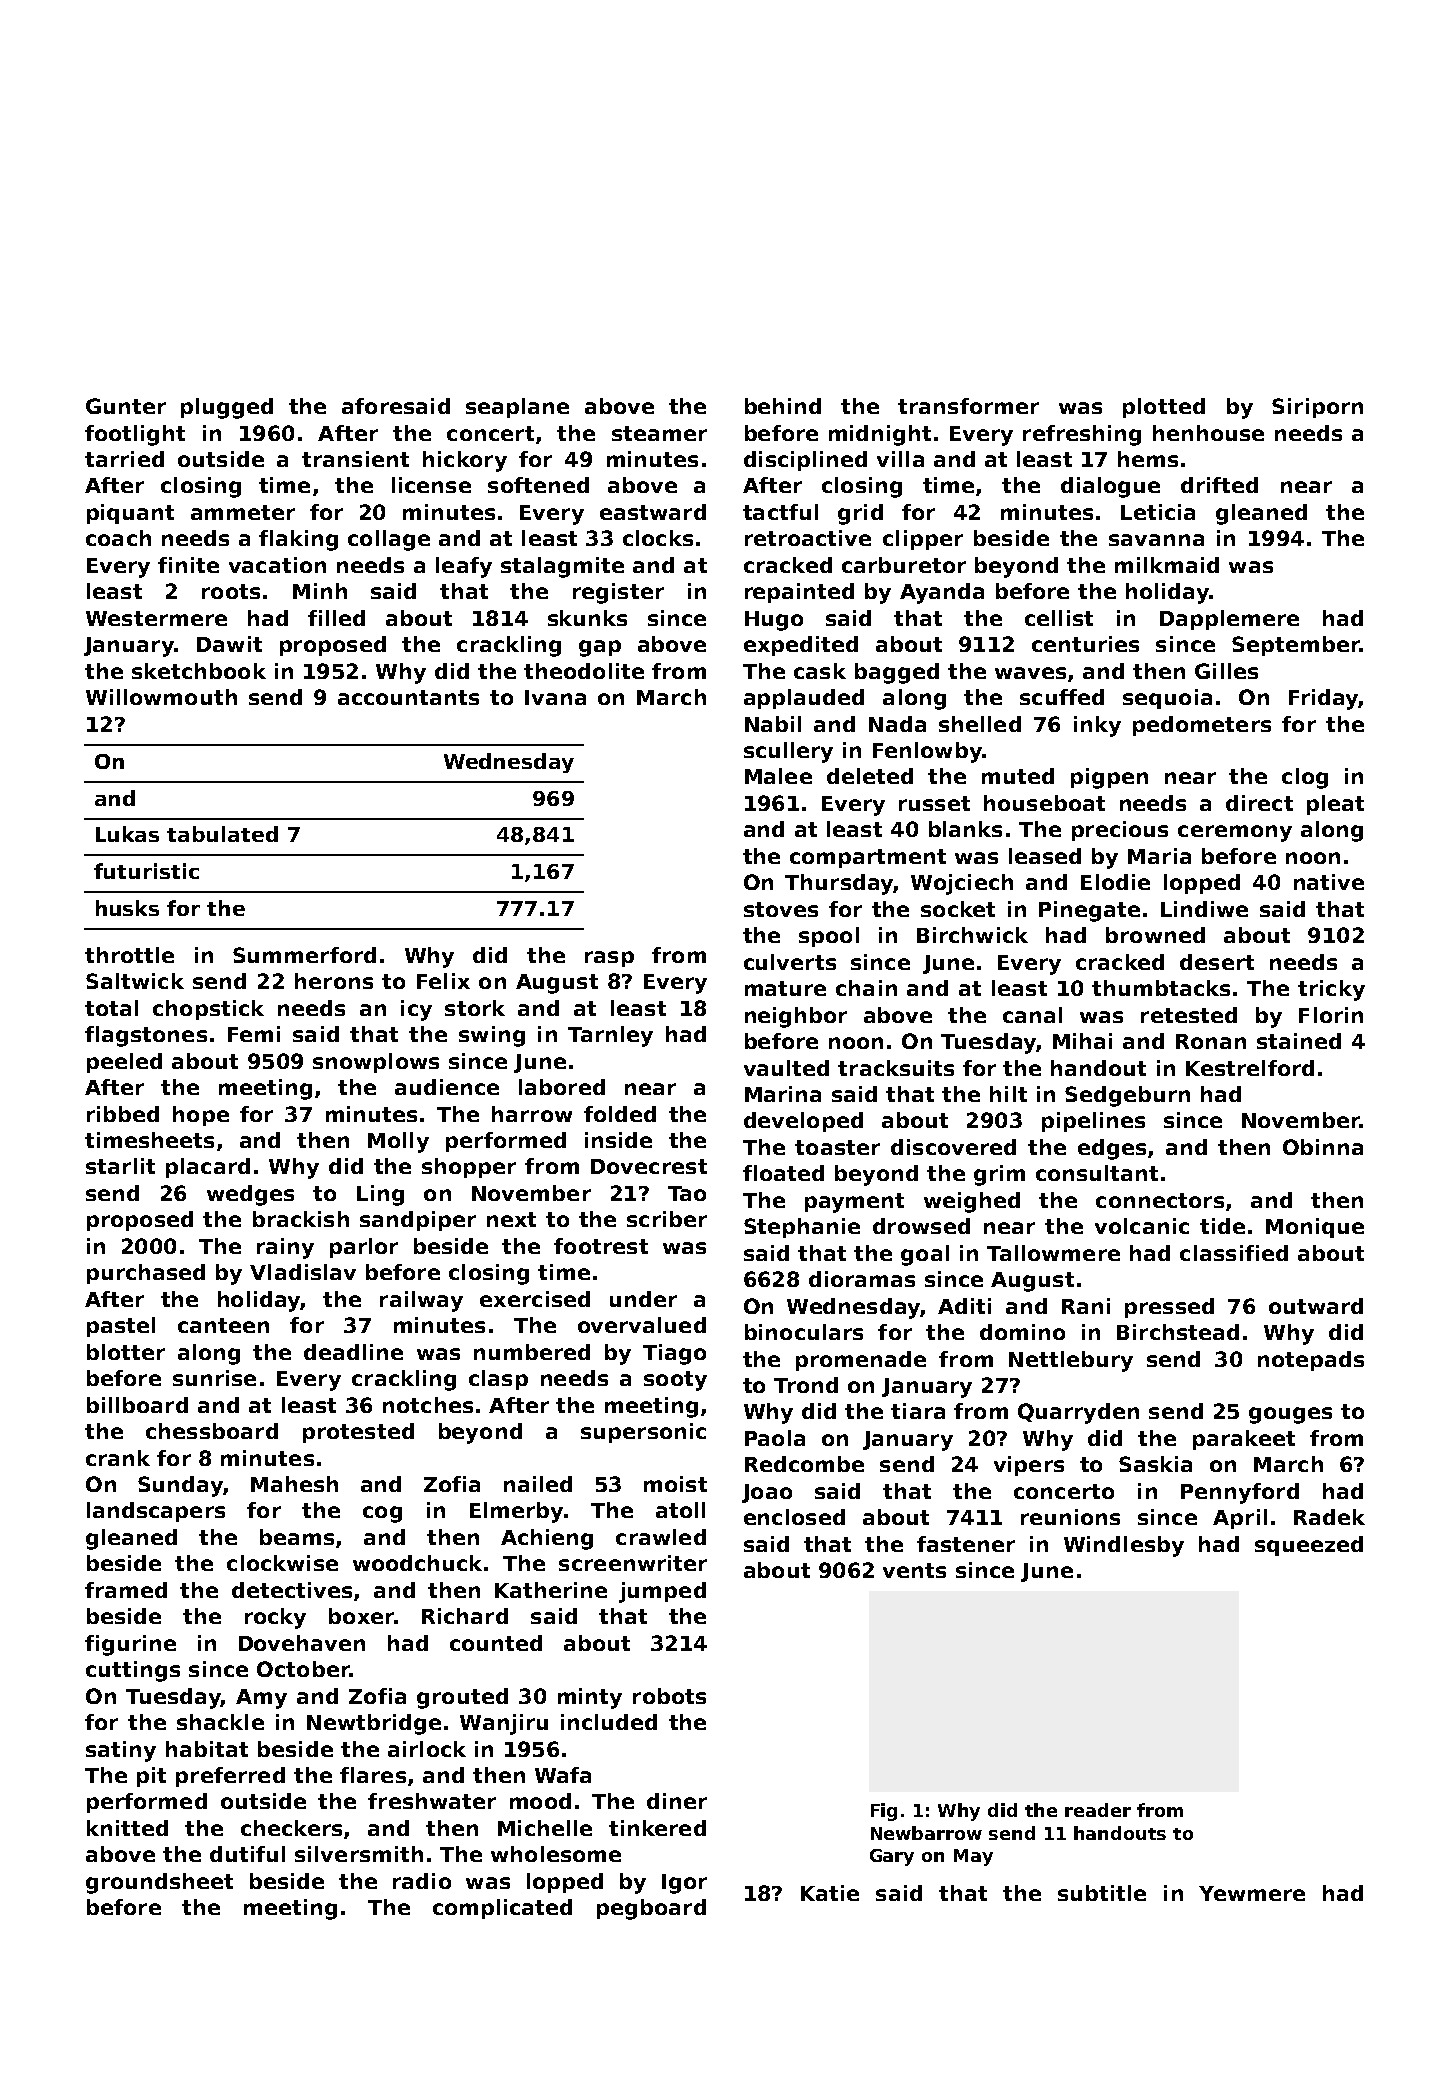 This image has width=1450, height=2100. What do you see at coordinates (1315, 1228) in the image?
I see `Monique` at bounding box center [1315, 1228].
